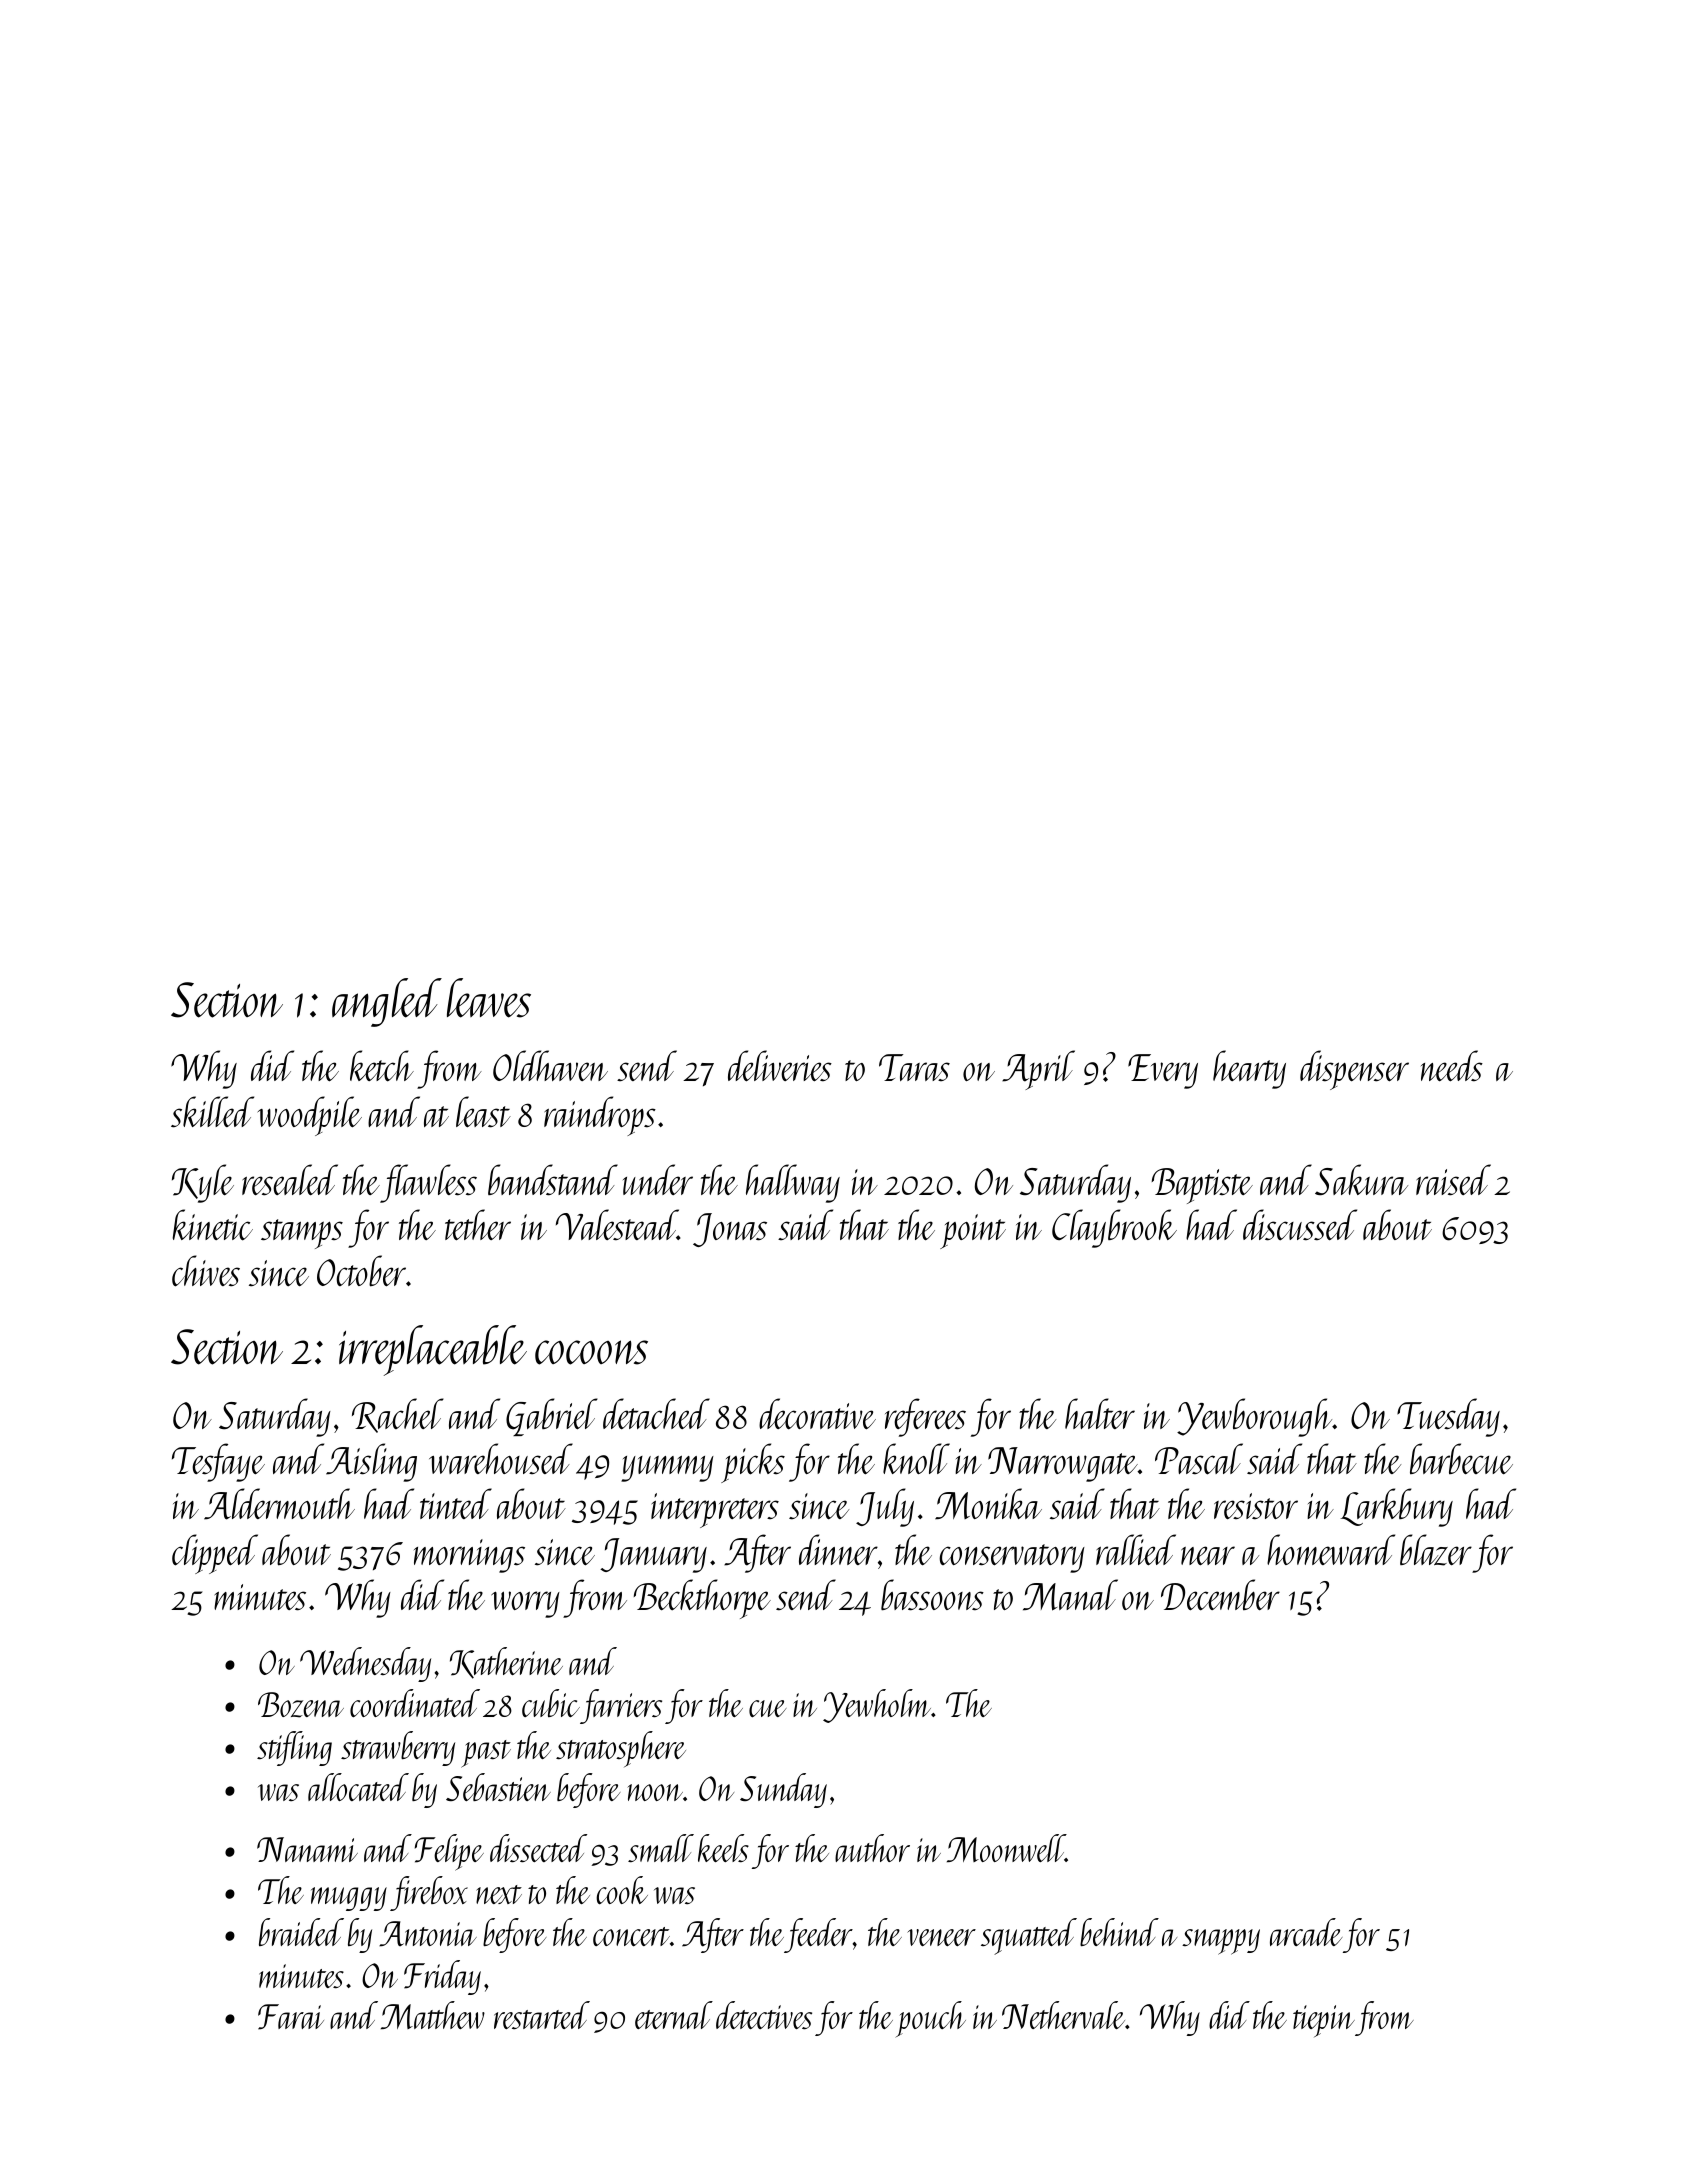 This screenshot has width=1683, height=2178. I want to click on Monika, so click(988, 1504).
